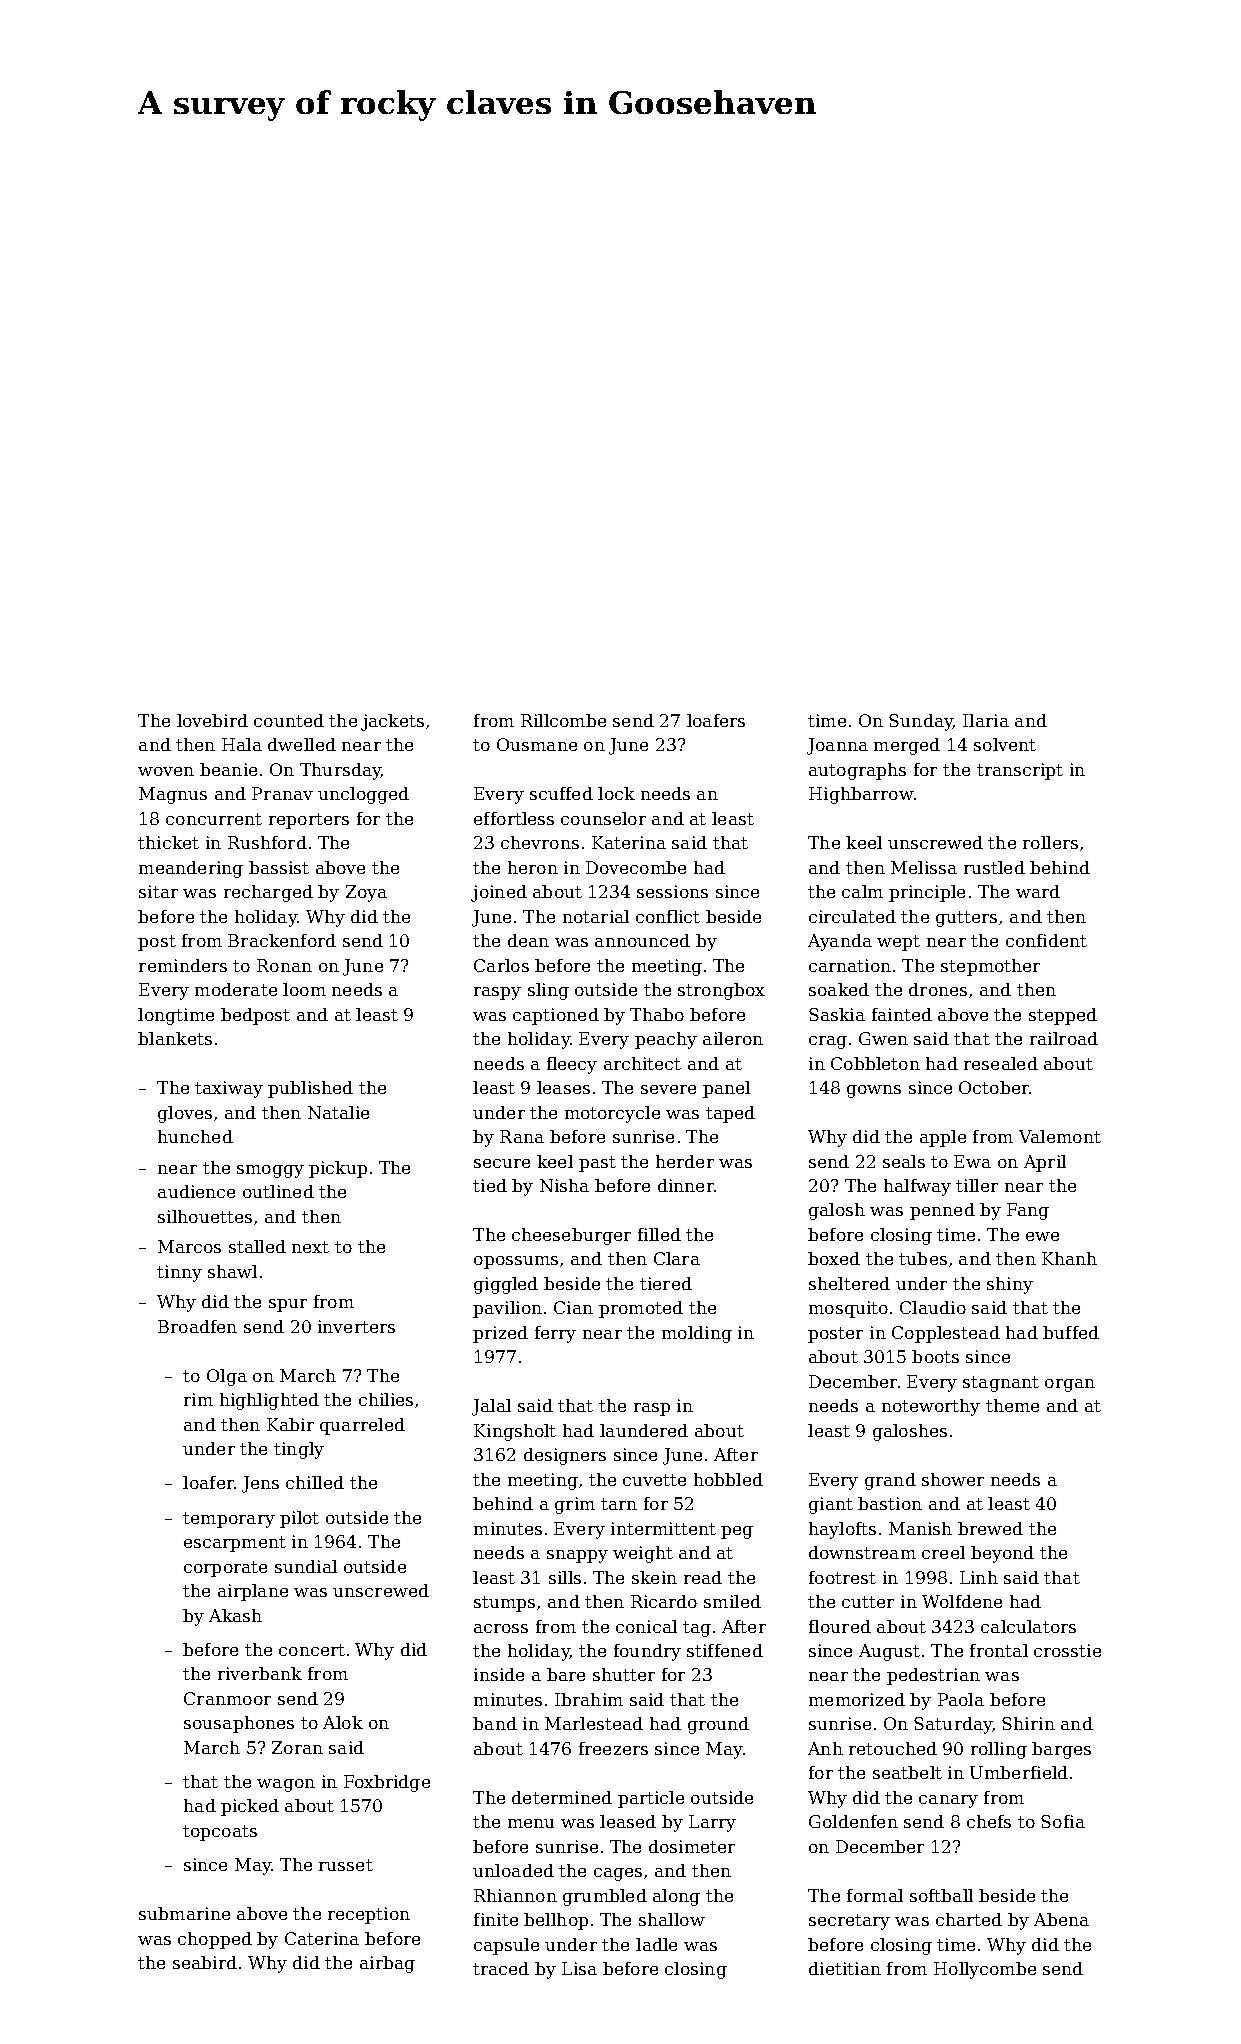 The height and width of the screenshot is (2044, 1241). I want to click on airbag, so click(387, 1964).
